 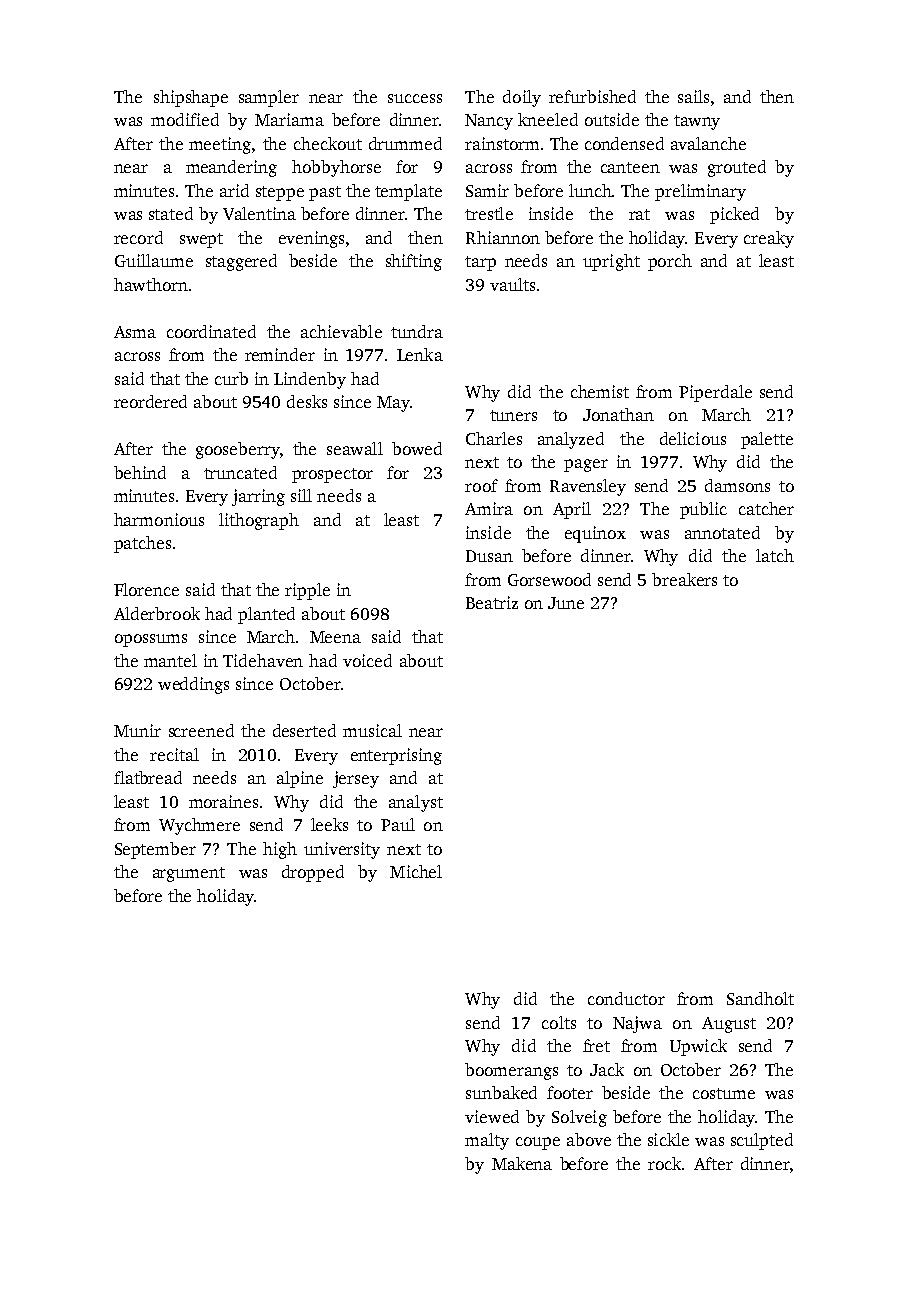 I want to click on shipshape, so click(x=191, y=98).
